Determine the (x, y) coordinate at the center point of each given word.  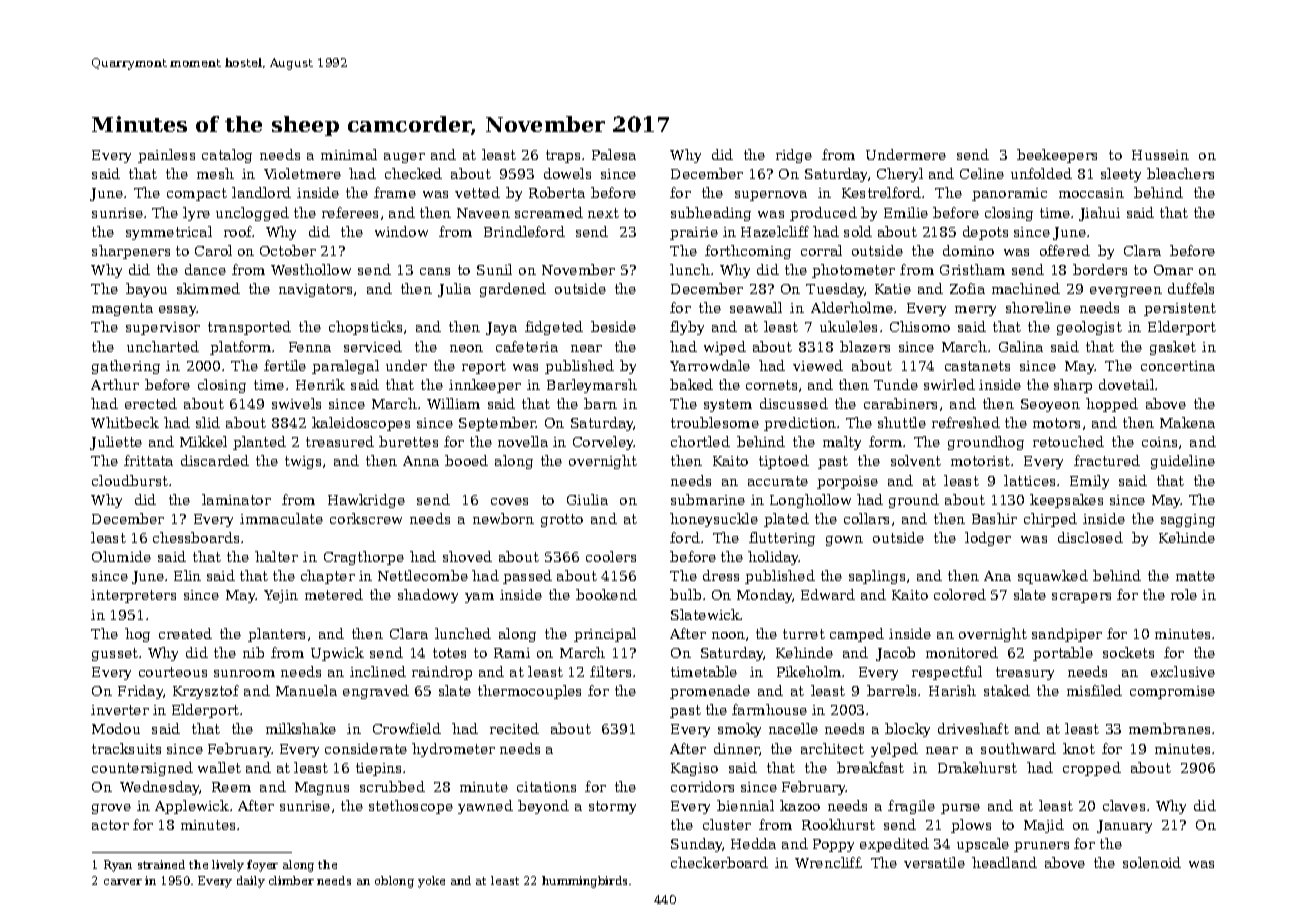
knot (1079, 748)
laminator (236, 499)
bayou (146, 290)
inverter (120, 710)
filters (610, 671)
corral (821, 250)
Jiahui (1099, 214)
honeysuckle (714, 520)
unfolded (1041, 173)
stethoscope (411, 807)
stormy (612, 807)
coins (1159, 442)
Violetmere (302, 173)
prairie (694, 233)
